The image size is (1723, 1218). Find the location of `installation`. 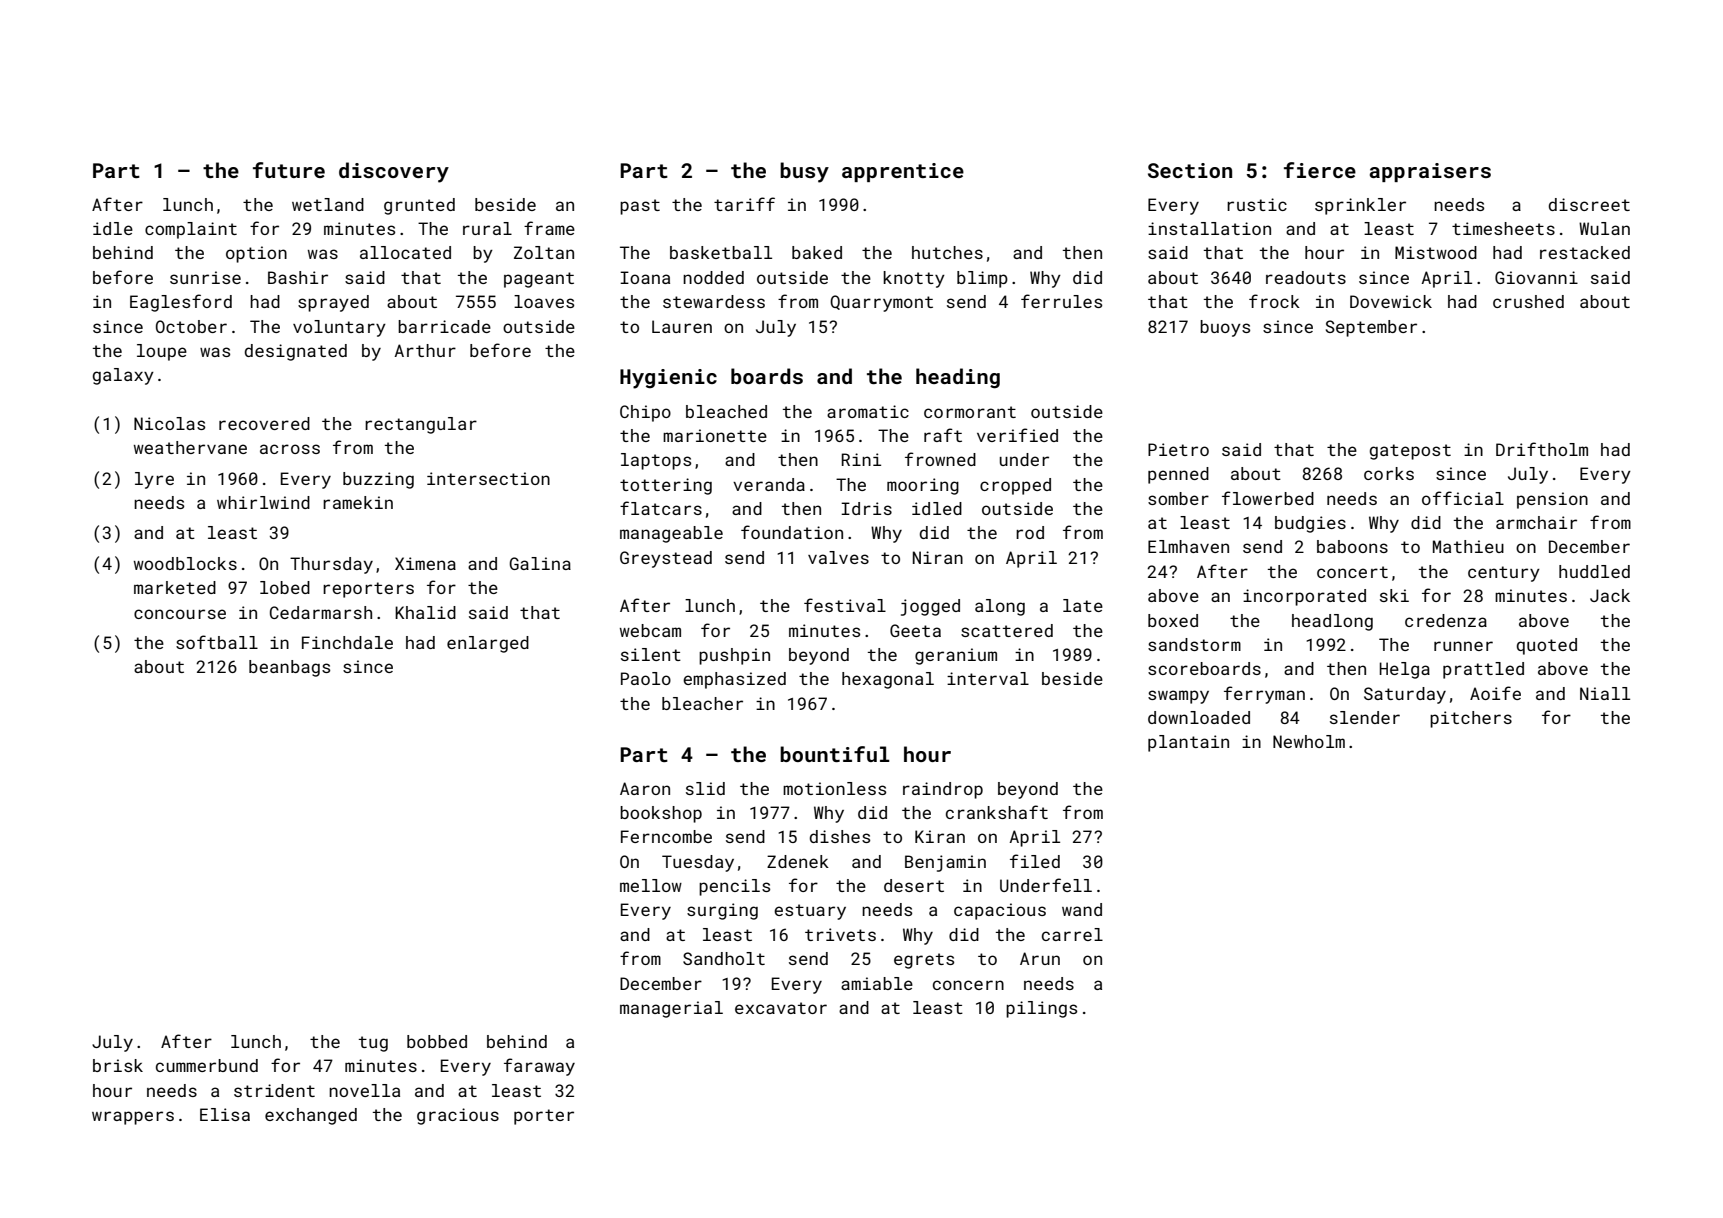

installation is located at coordinates (1209, 228).
